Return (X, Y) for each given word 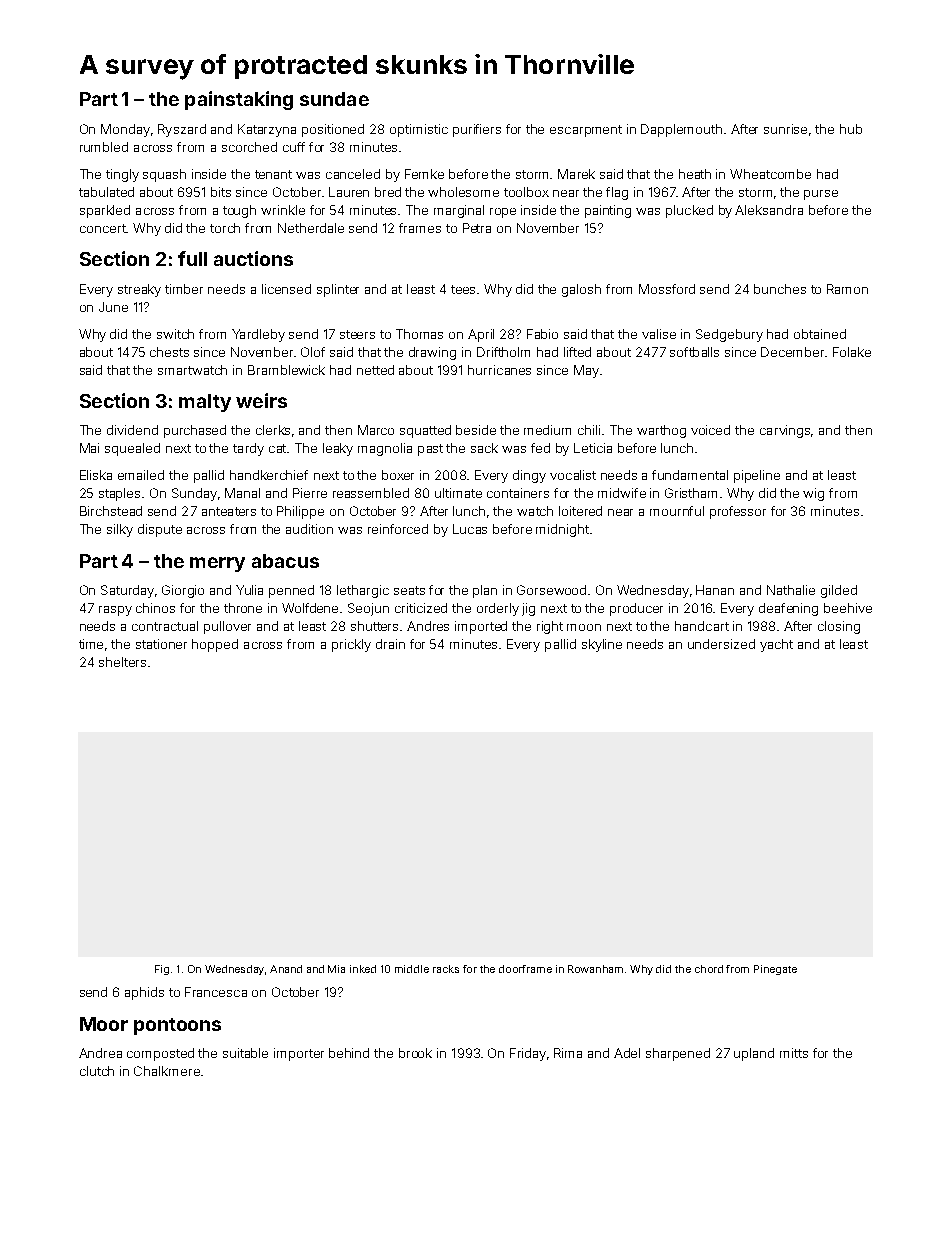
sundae (334, 99)
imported (481, 627)
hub (851, 129)
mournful (677, 511)
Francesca (216, 992)
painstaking (239, 100)
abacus (285, 561)
